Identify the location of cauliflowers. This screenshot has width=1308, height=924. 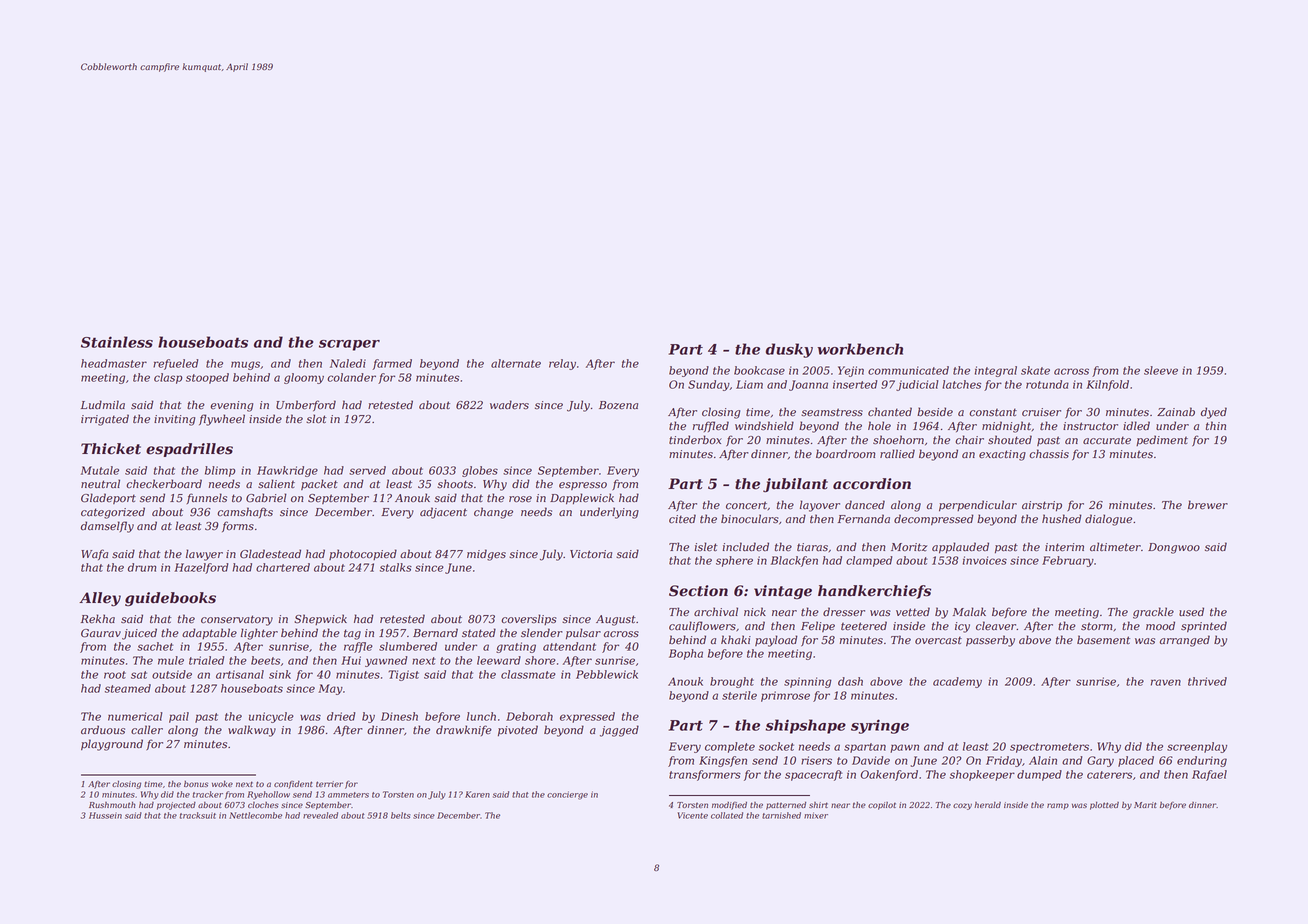
(702, 626).
